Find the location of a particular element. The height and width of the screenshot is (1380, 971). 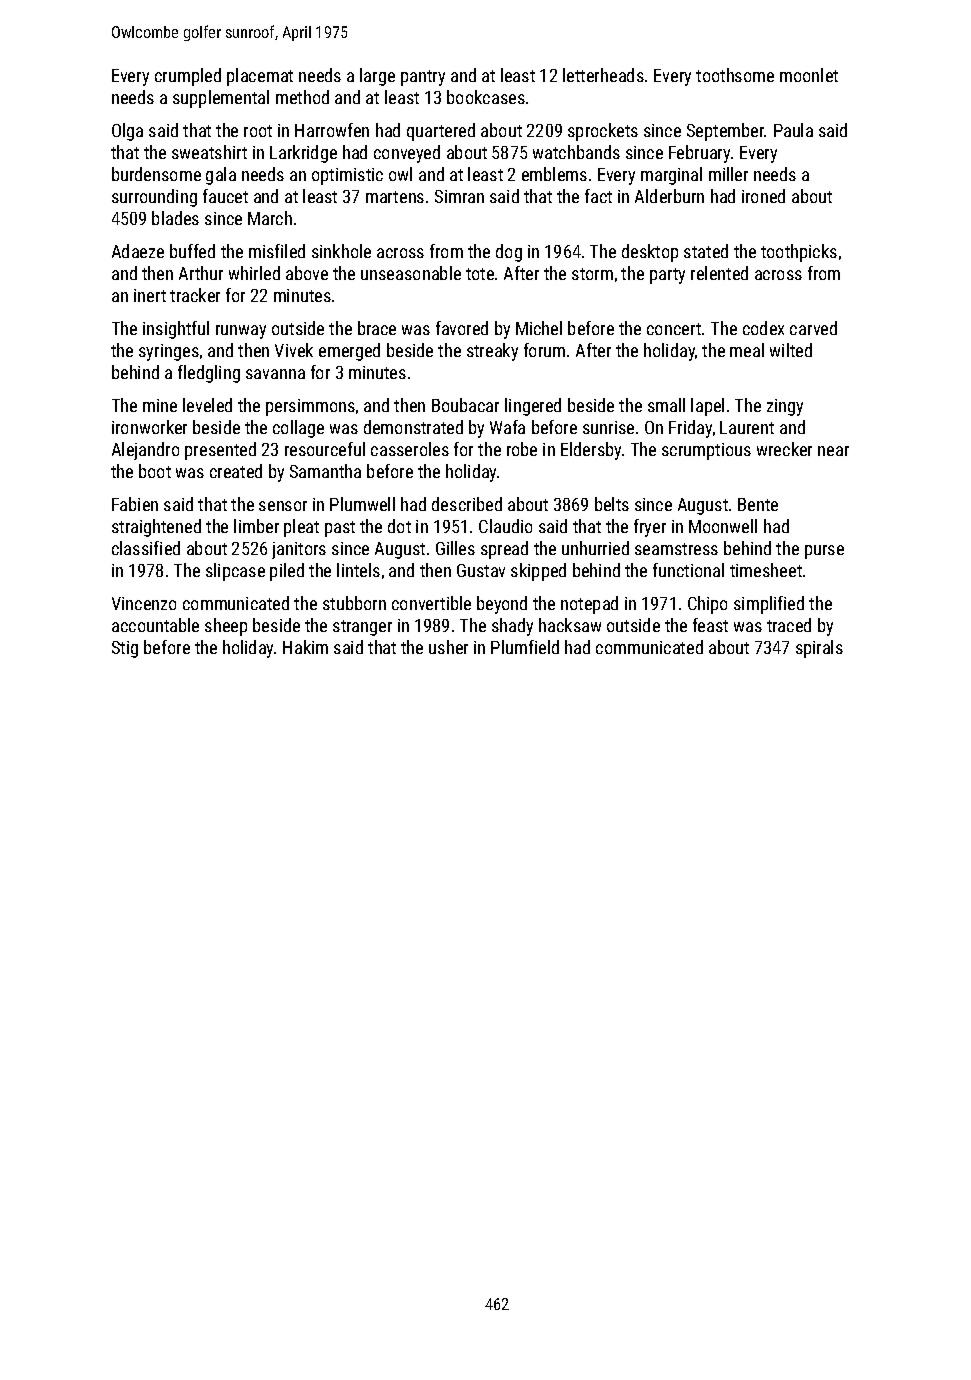

sensor is located at coordinates (283, 506).
